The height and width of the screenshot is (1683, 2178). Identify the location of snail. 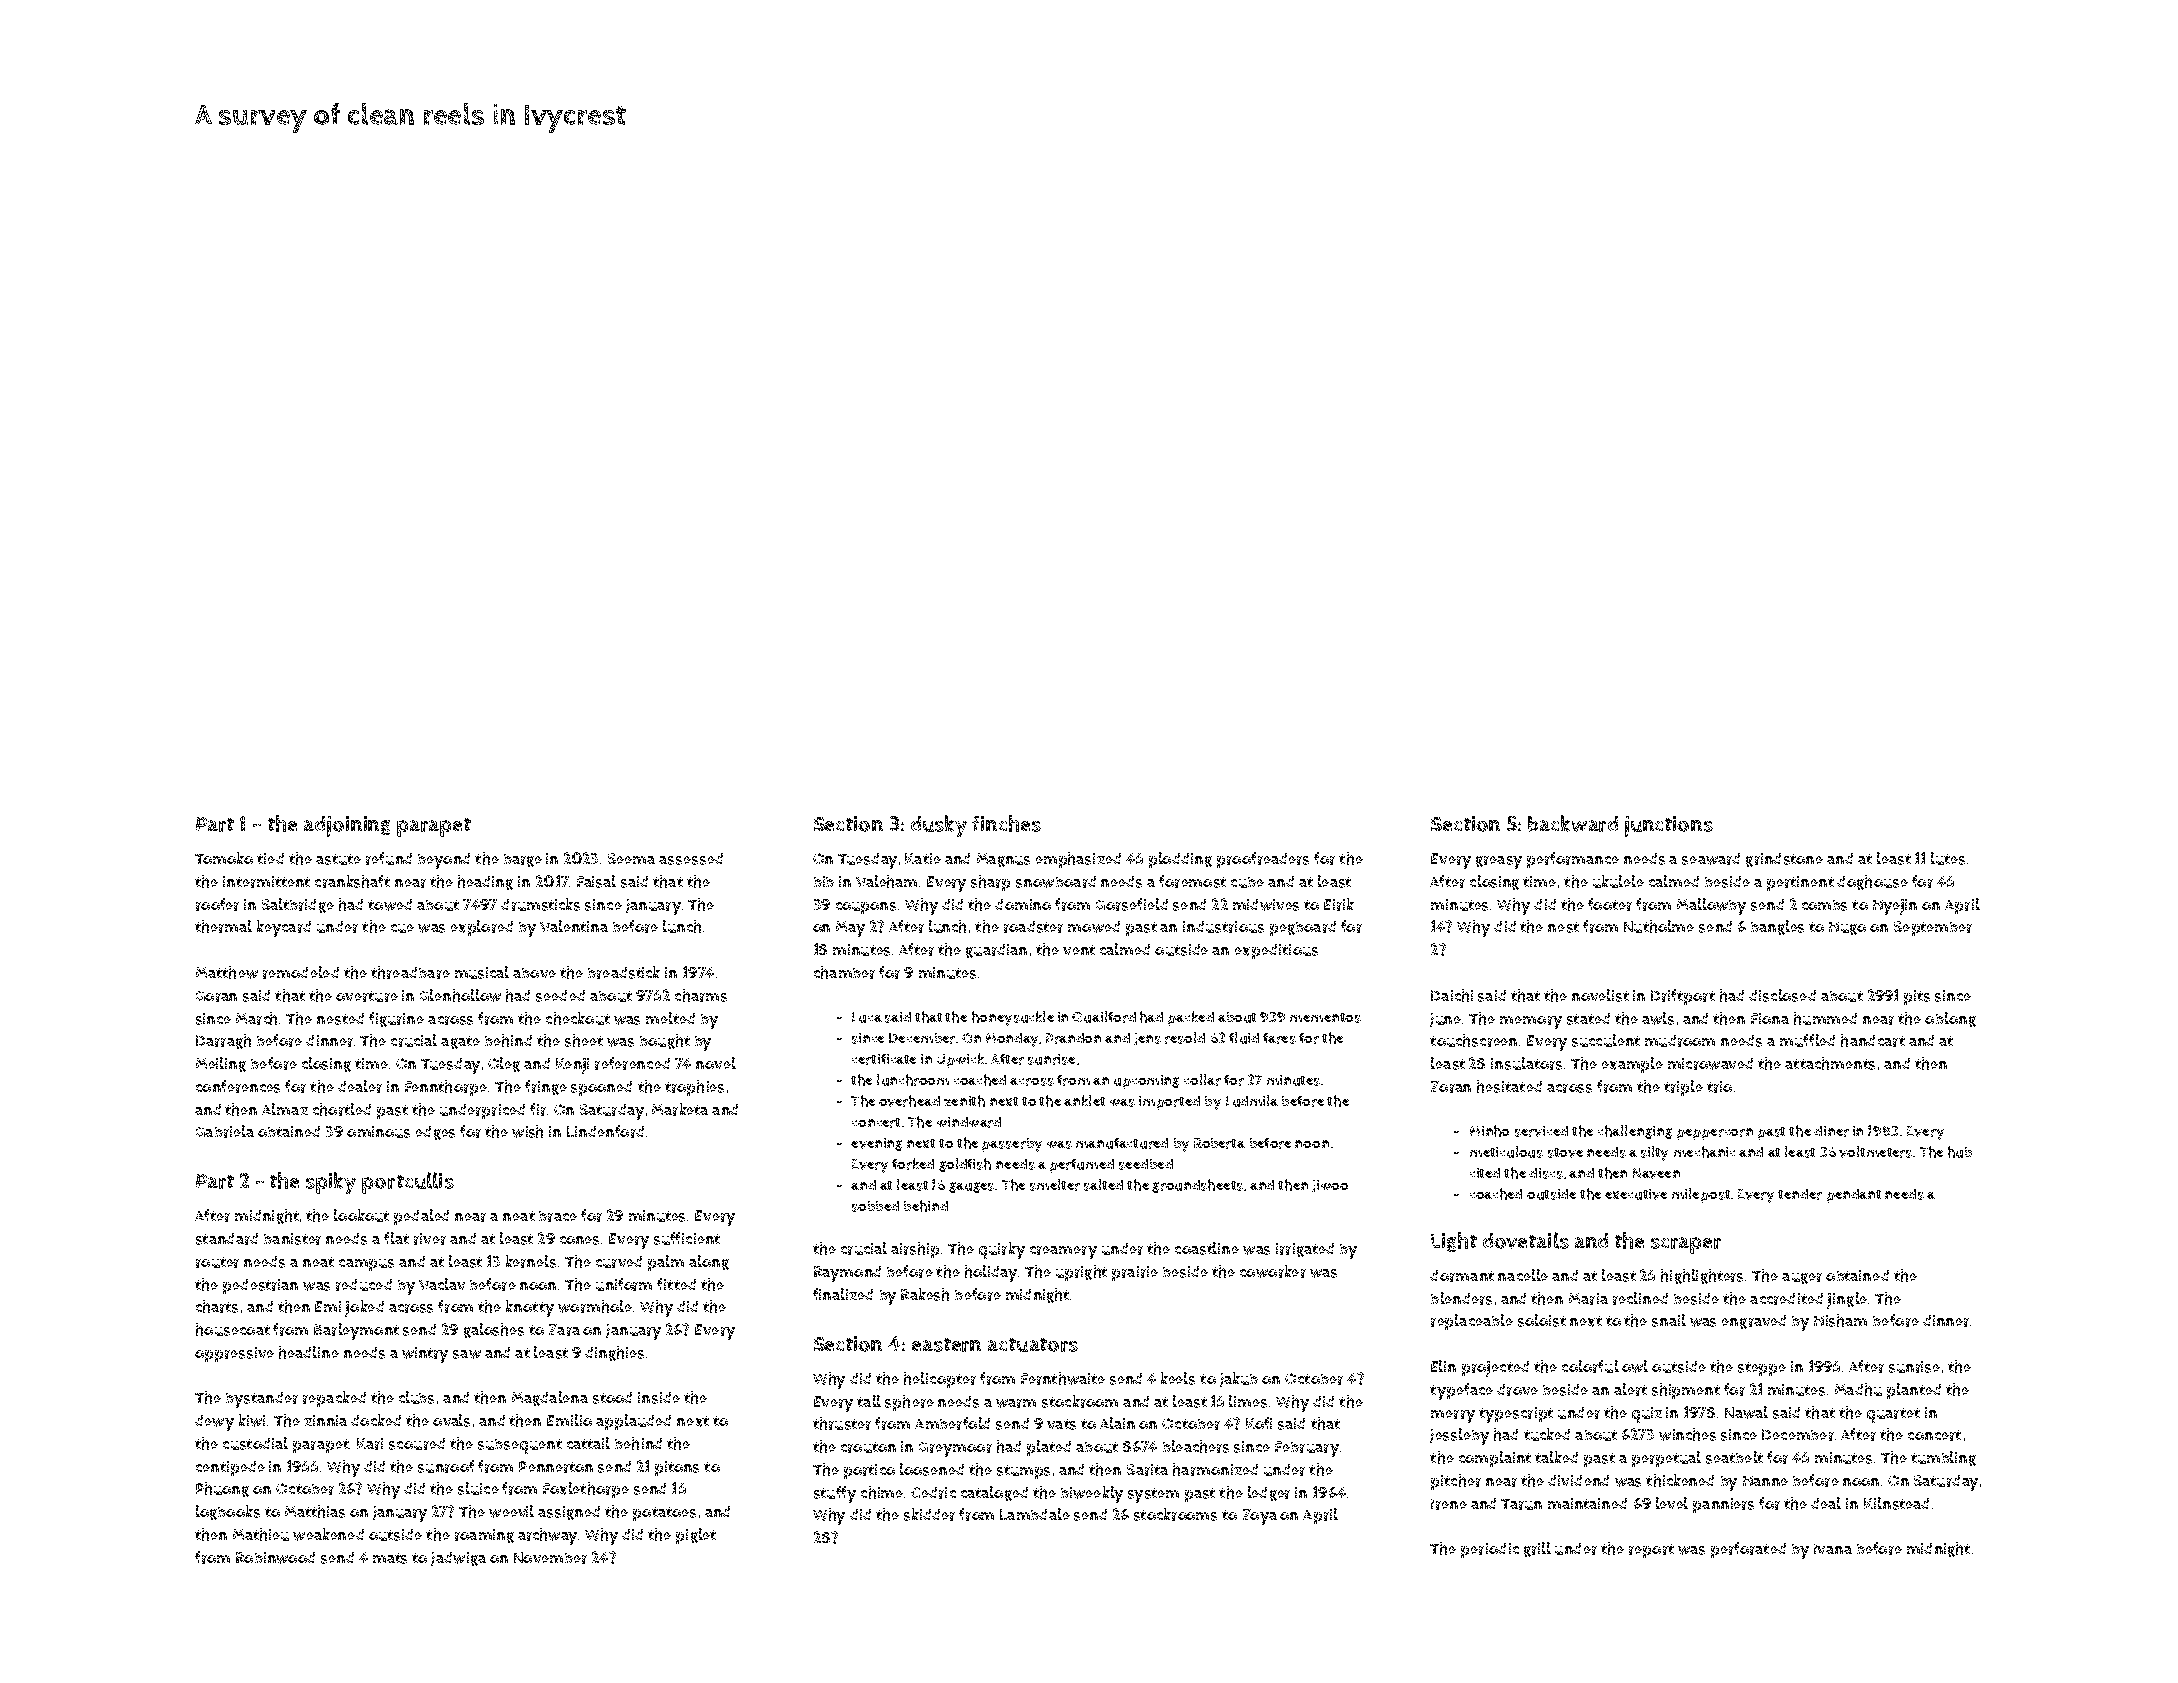
(1669, 1320).
